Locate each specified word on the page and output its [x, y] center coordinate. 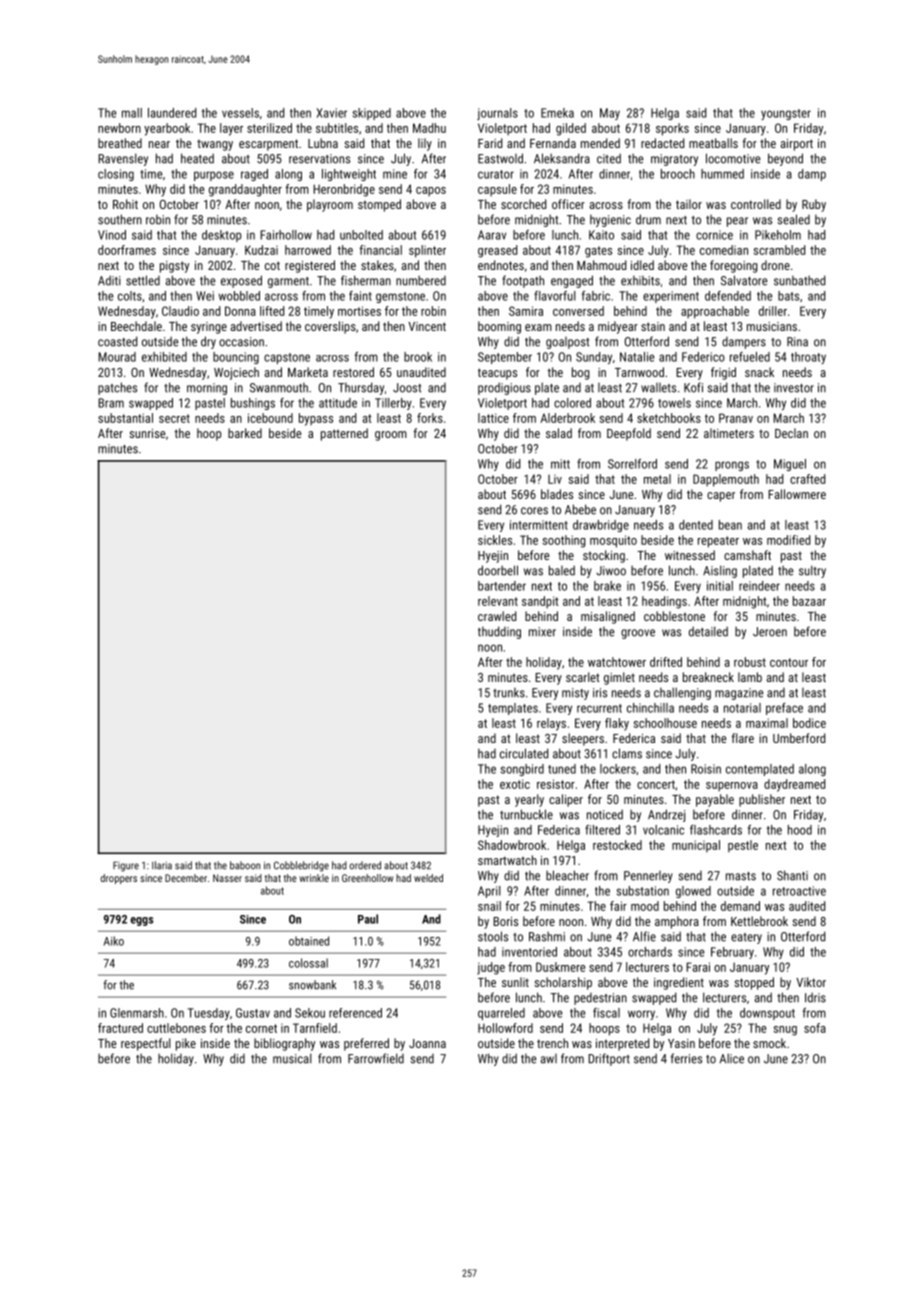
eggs [141, 921]
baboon [245, 865]
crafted [807, 479]
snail [489, 906]
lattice [493, 418]
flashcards [716, 830]
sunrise [147, 433]
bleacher [567, 875]
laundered [172, 113]
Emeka [557, 113]
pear [737, 222]
